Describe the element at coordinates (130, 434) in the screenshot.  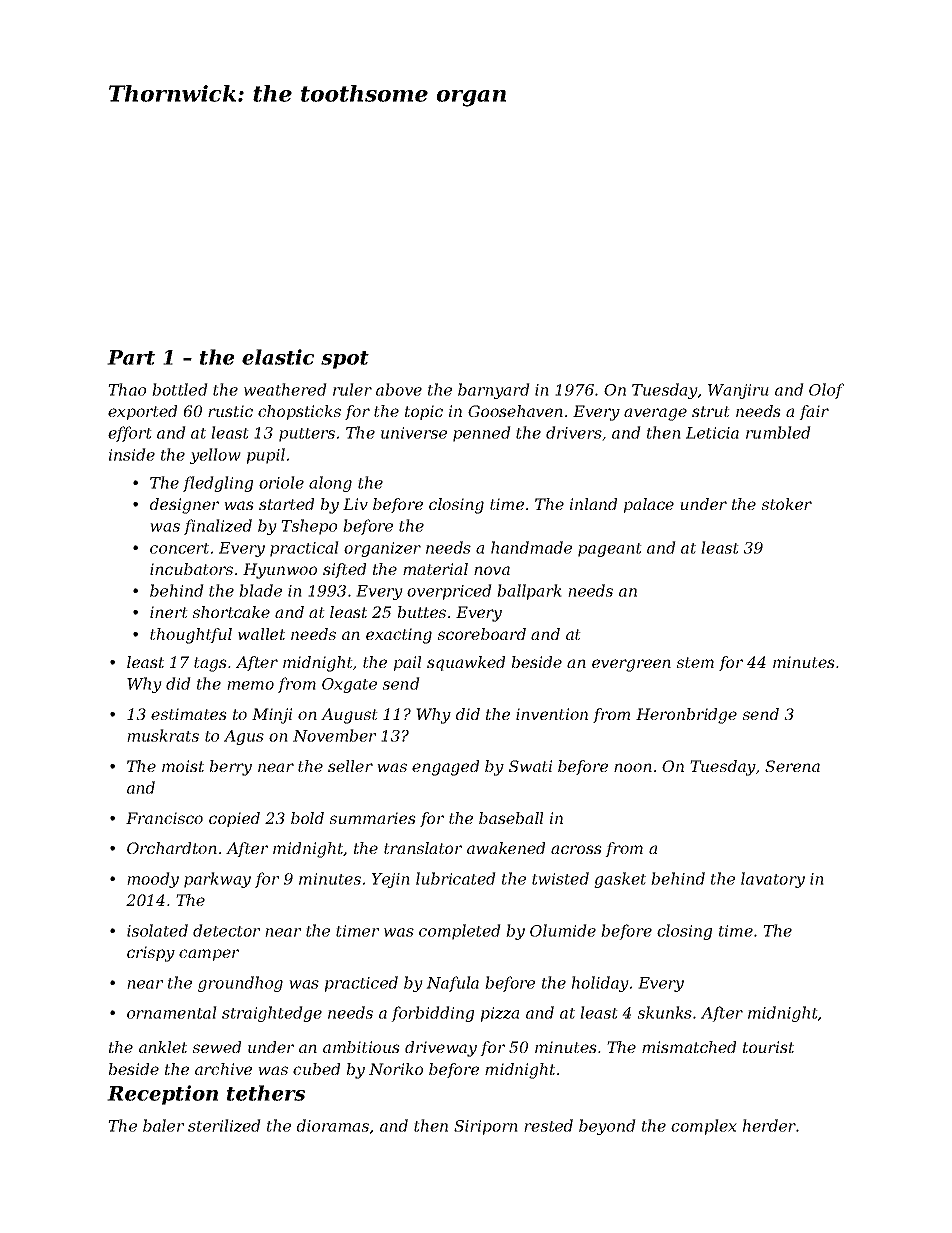
I see `effort` at that location.
